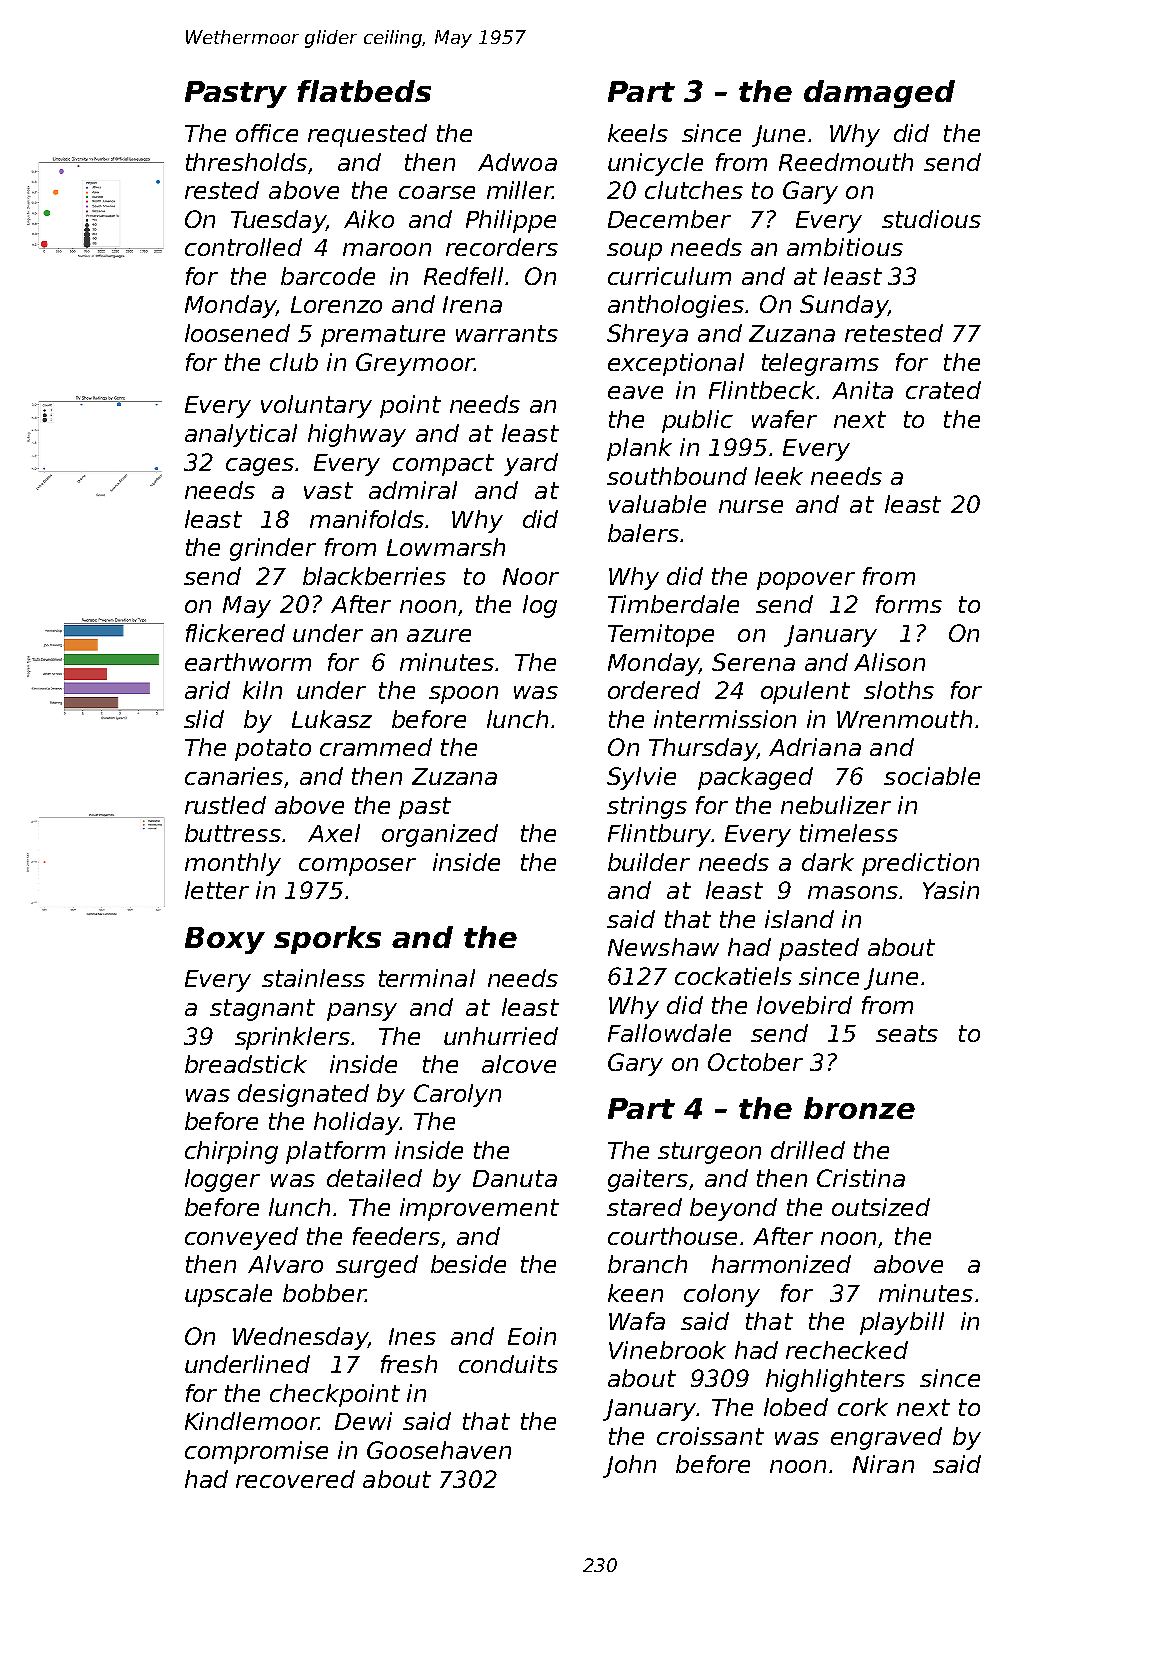 This page has width=1165, height=1654. I want to click on damaged, so click(879, 94).
